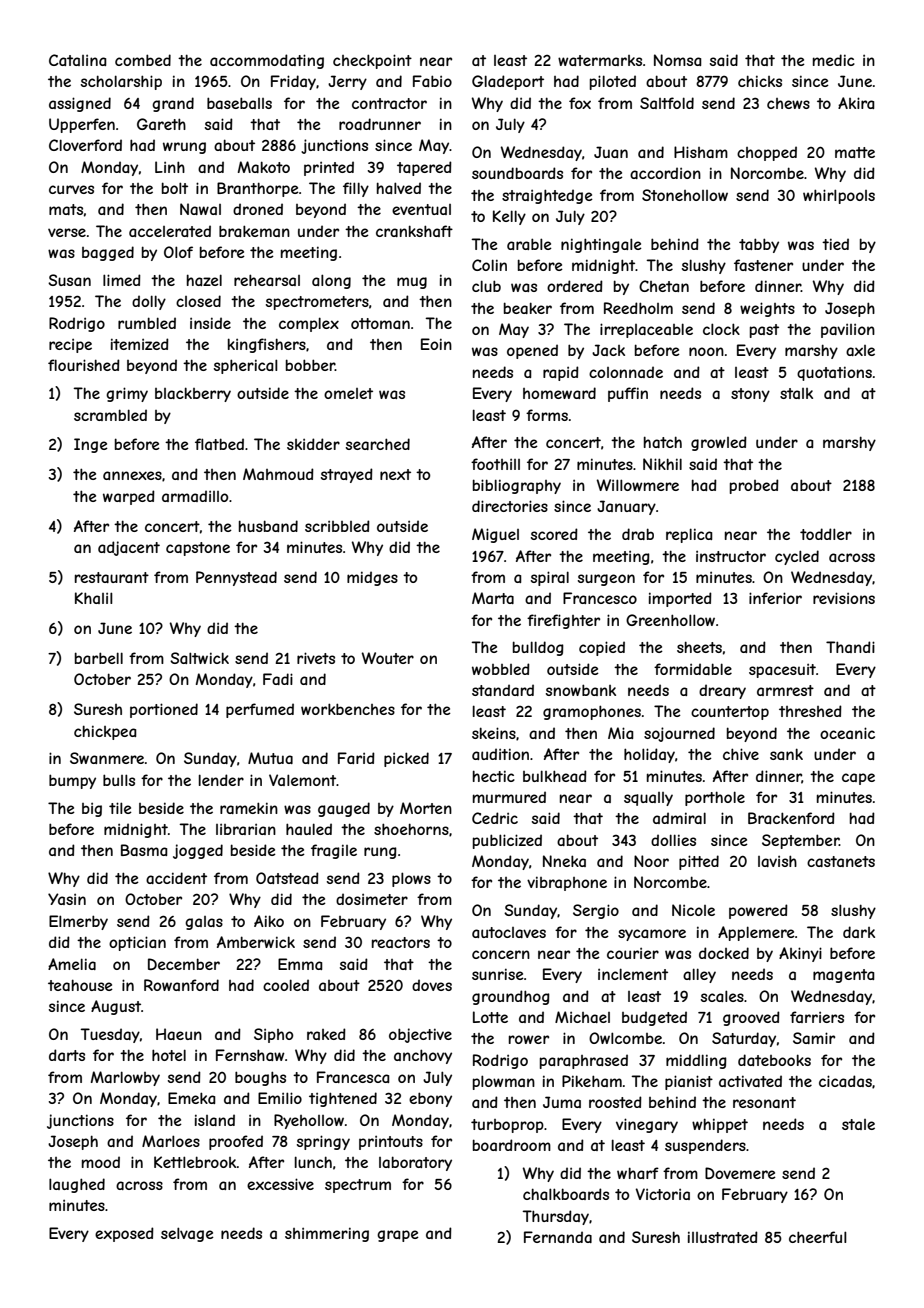  Describe the element at coordinates (670, 620) in the screenshot. I see `Greenhollow` at that location.
